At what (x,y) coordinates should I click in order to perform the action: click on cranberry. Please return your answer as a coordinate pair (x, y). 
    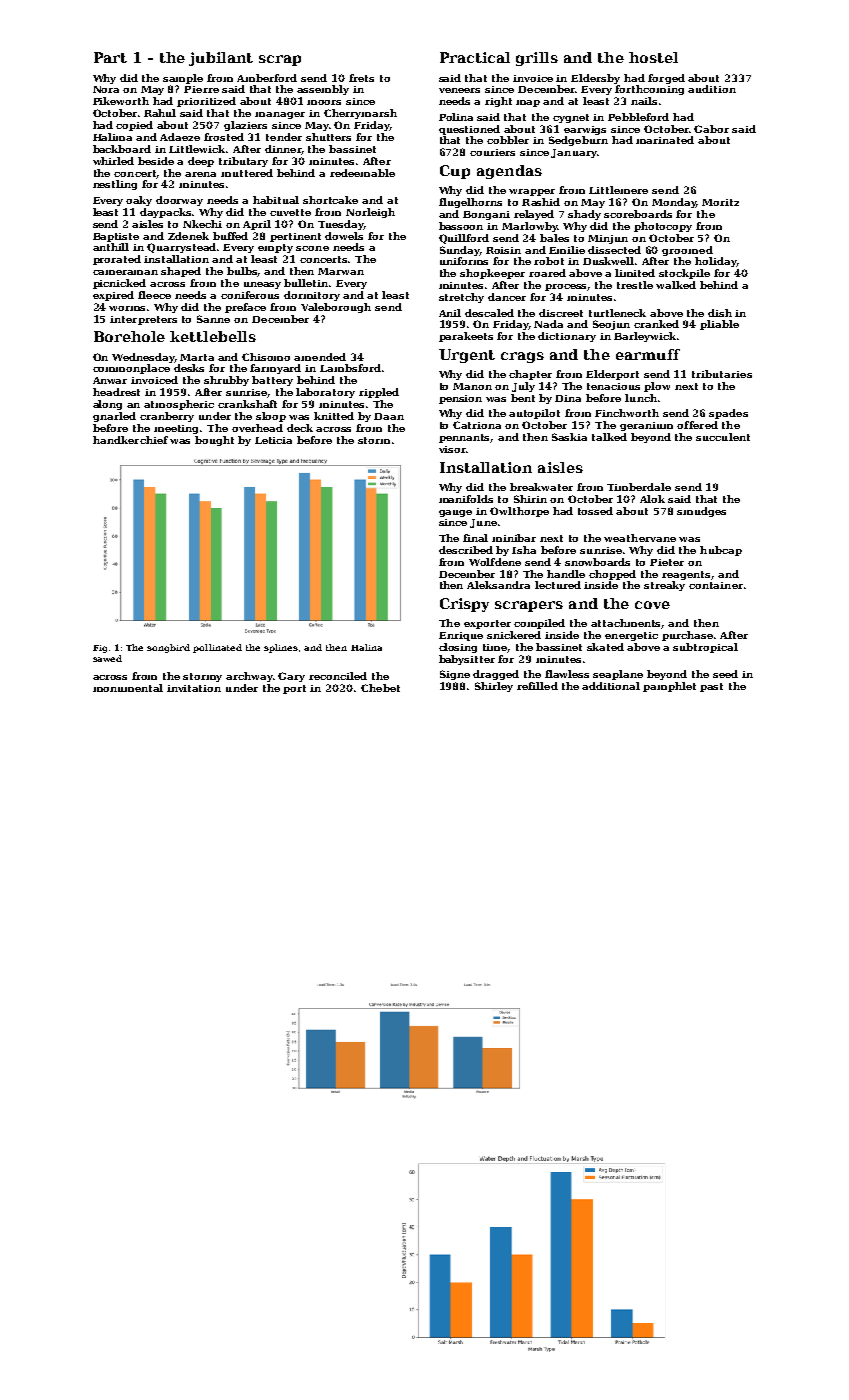
    Looking at the image, I should click on (167, 417).
